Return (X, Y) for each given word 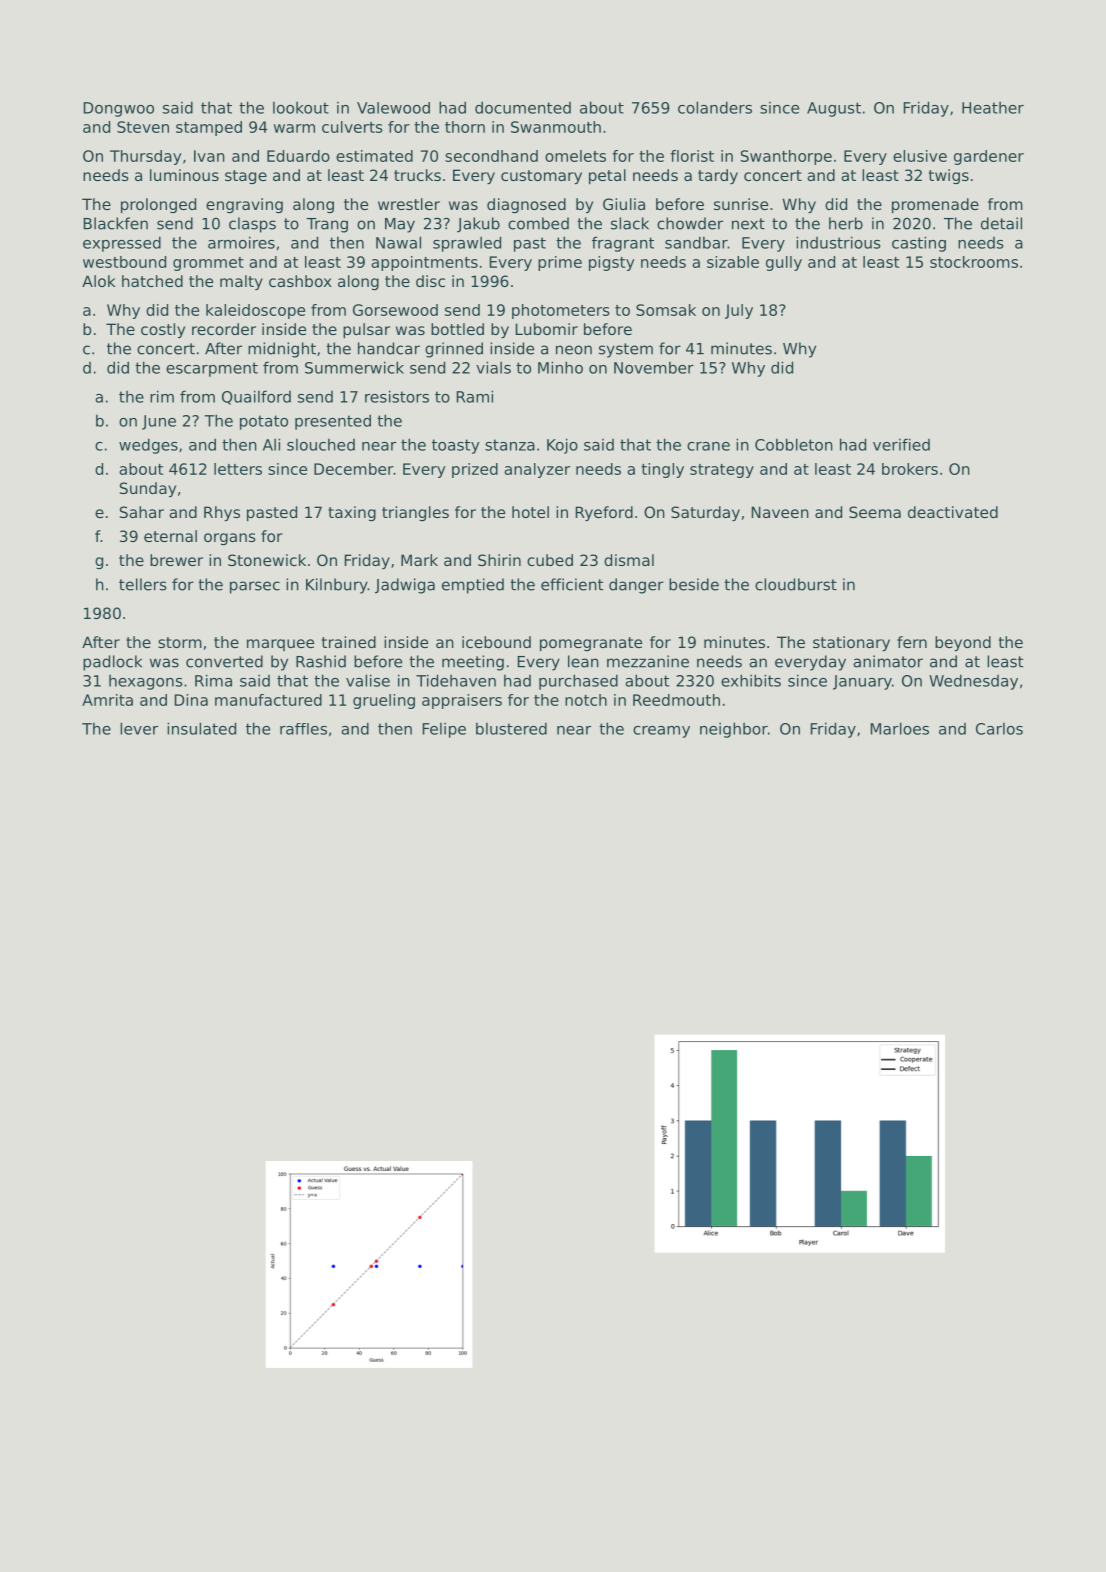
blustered (511, 728)
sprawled (467, 244)
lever (139, 728)
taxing (352, 513)
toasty (456, 446)
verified (901, 444)
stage (246, 177)
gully (784, 263)
